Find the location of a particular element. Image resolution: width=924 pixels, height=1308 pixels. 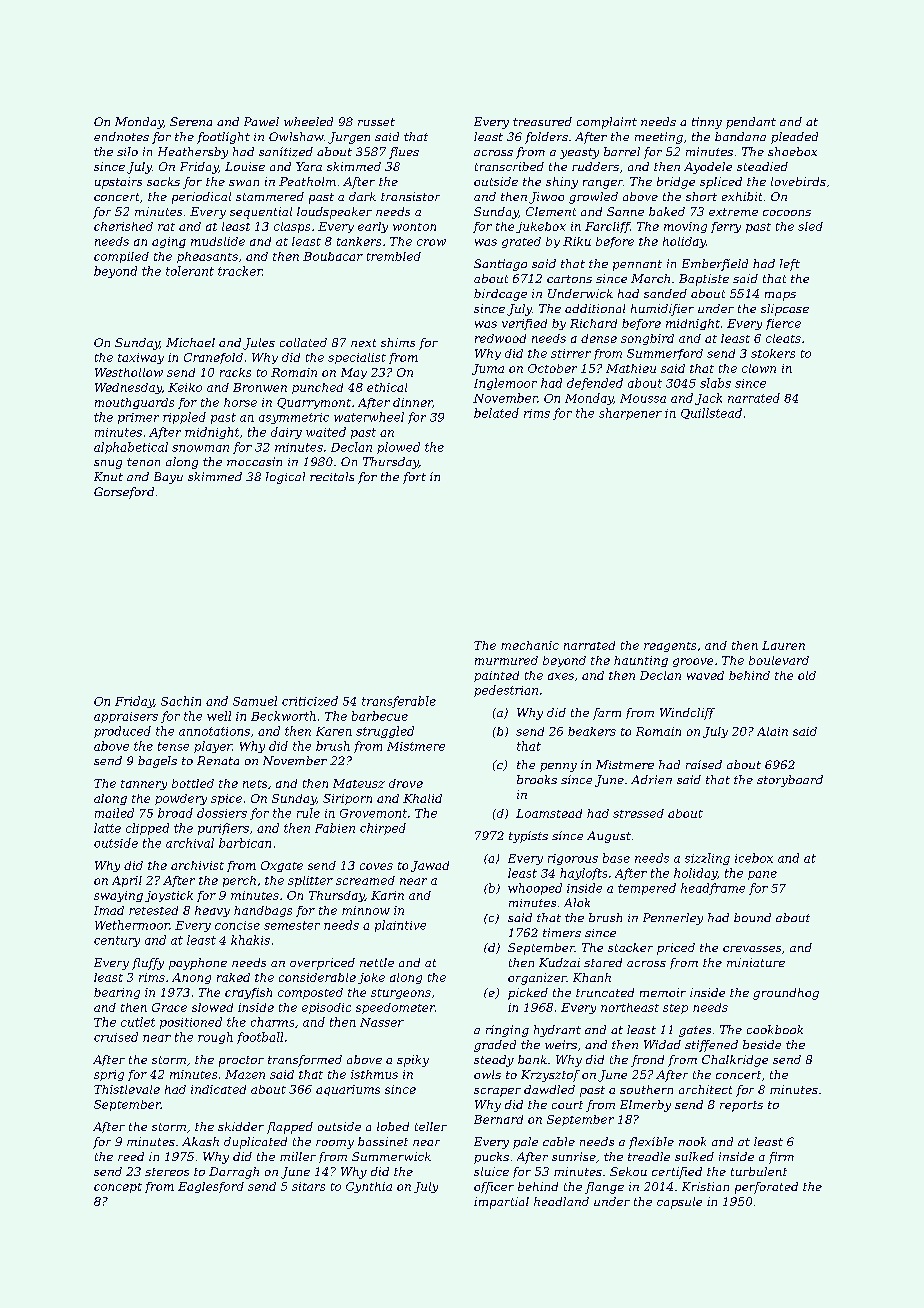

endnotes is located at coordinates (121, 136).
